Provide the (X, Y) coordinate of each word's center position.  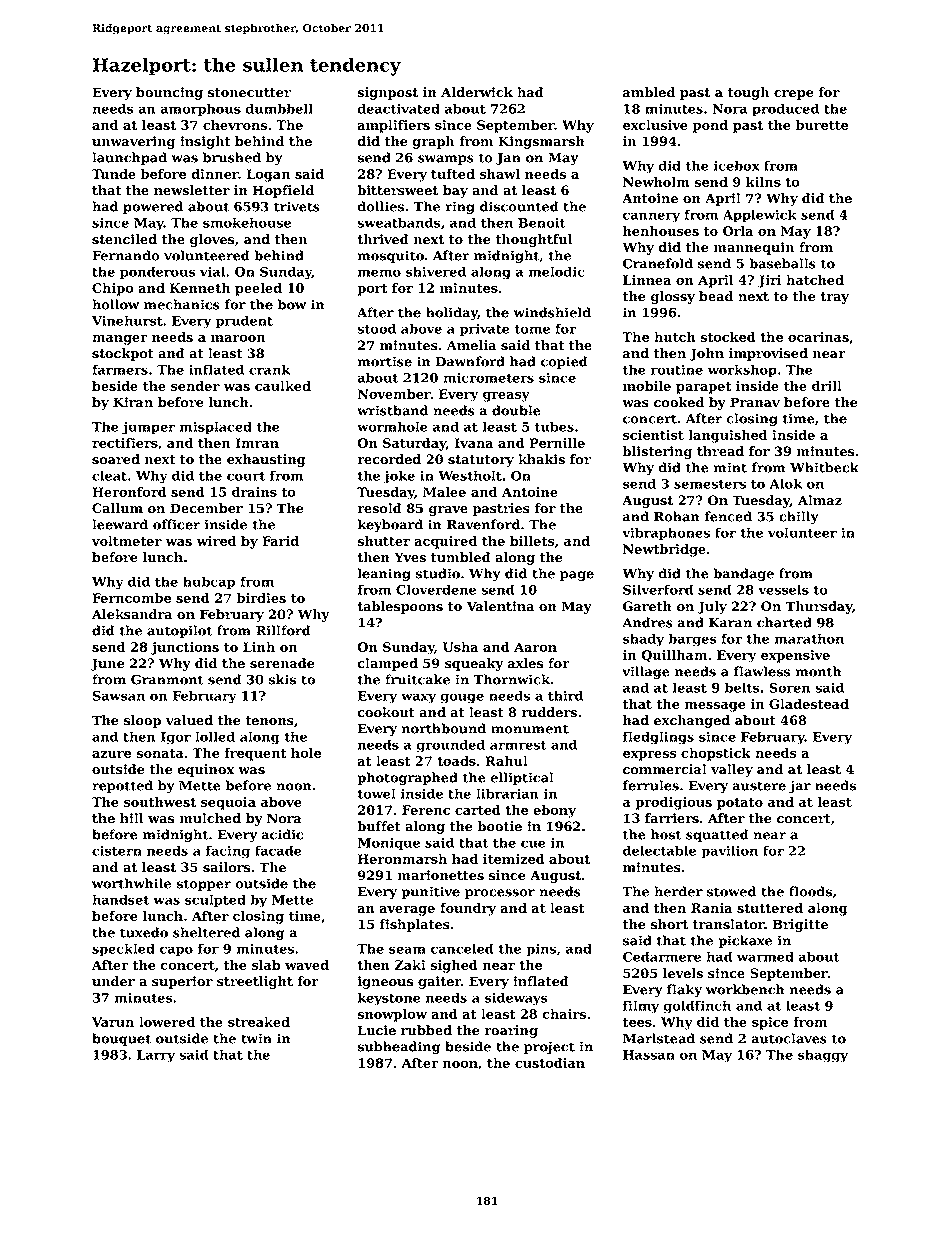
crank (269, 369)
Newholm (656, 182)
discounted (519, 206)
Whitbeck (824, 467)
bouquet (121, 1039)
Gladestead (809, 704)
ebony (554, 811)
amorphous (200, 110)
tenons (270, 721)
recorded (389, 459)
